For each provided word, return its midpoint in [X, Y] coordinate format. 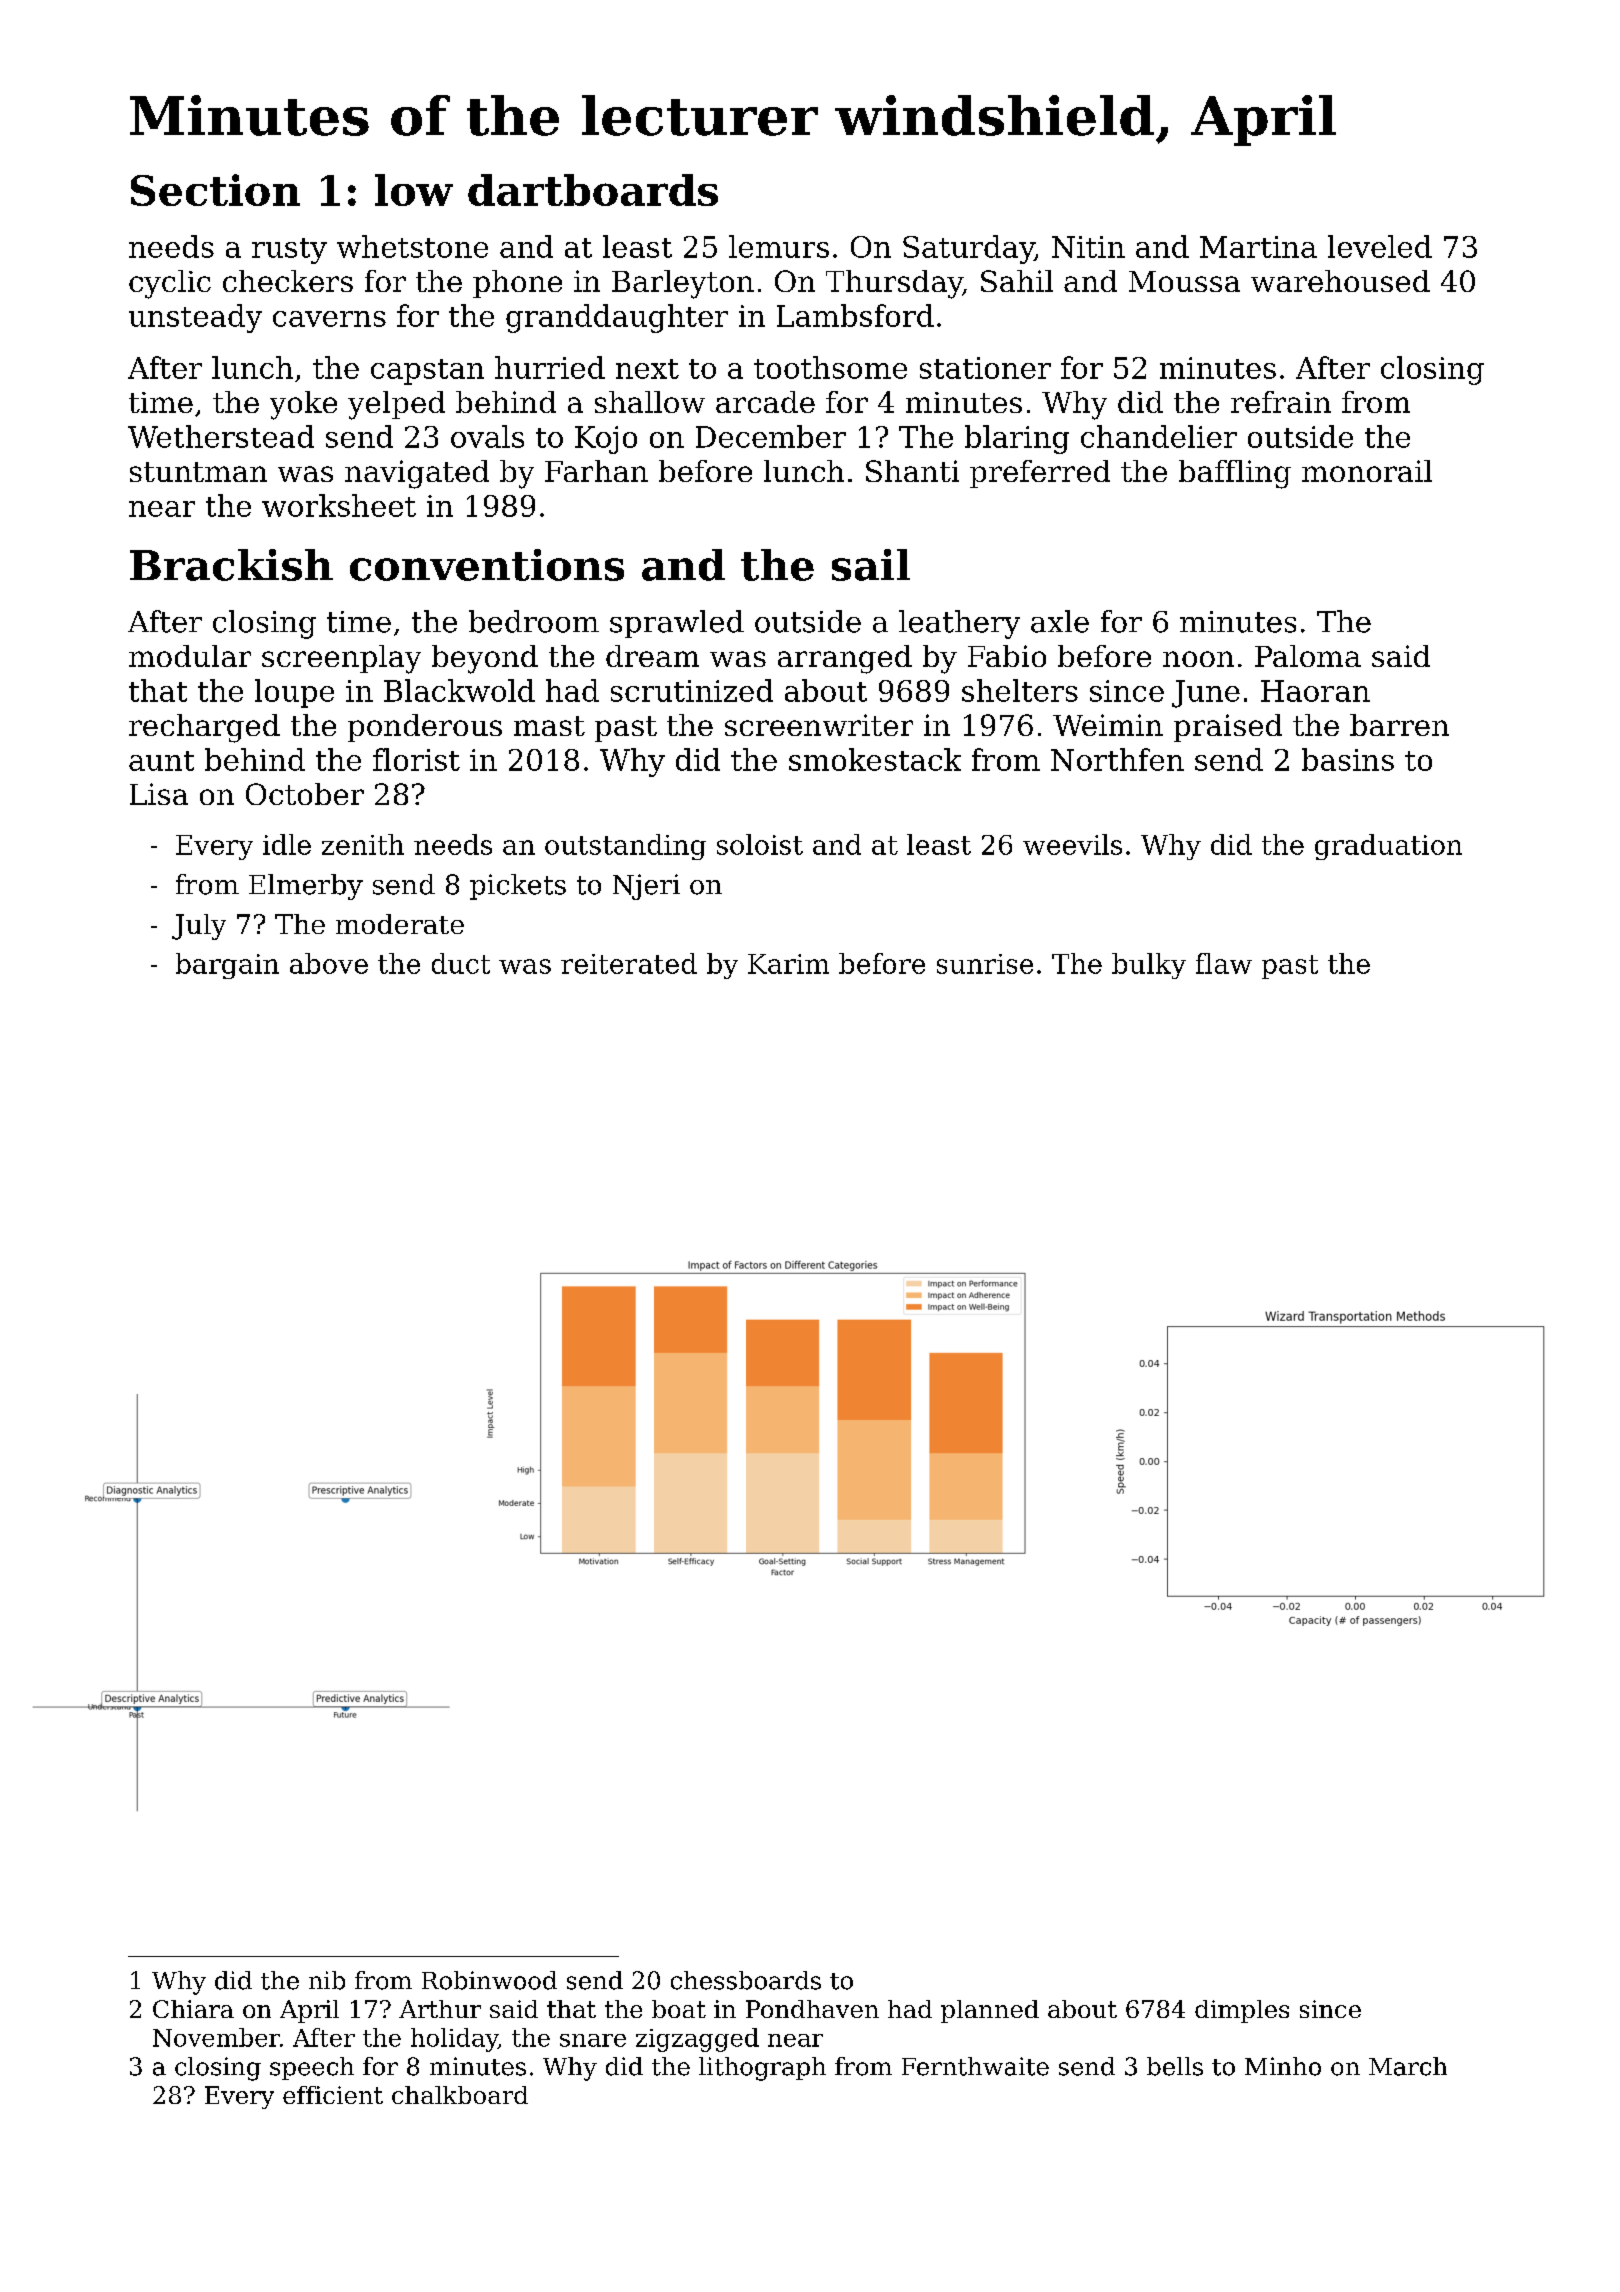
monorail [1367, 471]
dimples [1242, 2011]
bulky [1149, 966]
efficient [333, 2095]
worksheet [339, 505]
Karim [788, 964]
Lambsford [855, 315]
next [647, 369]
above [329, 963]
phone [517, 284]
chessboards [746, 1980]
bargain [227, 966]
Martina [1258, 247]
